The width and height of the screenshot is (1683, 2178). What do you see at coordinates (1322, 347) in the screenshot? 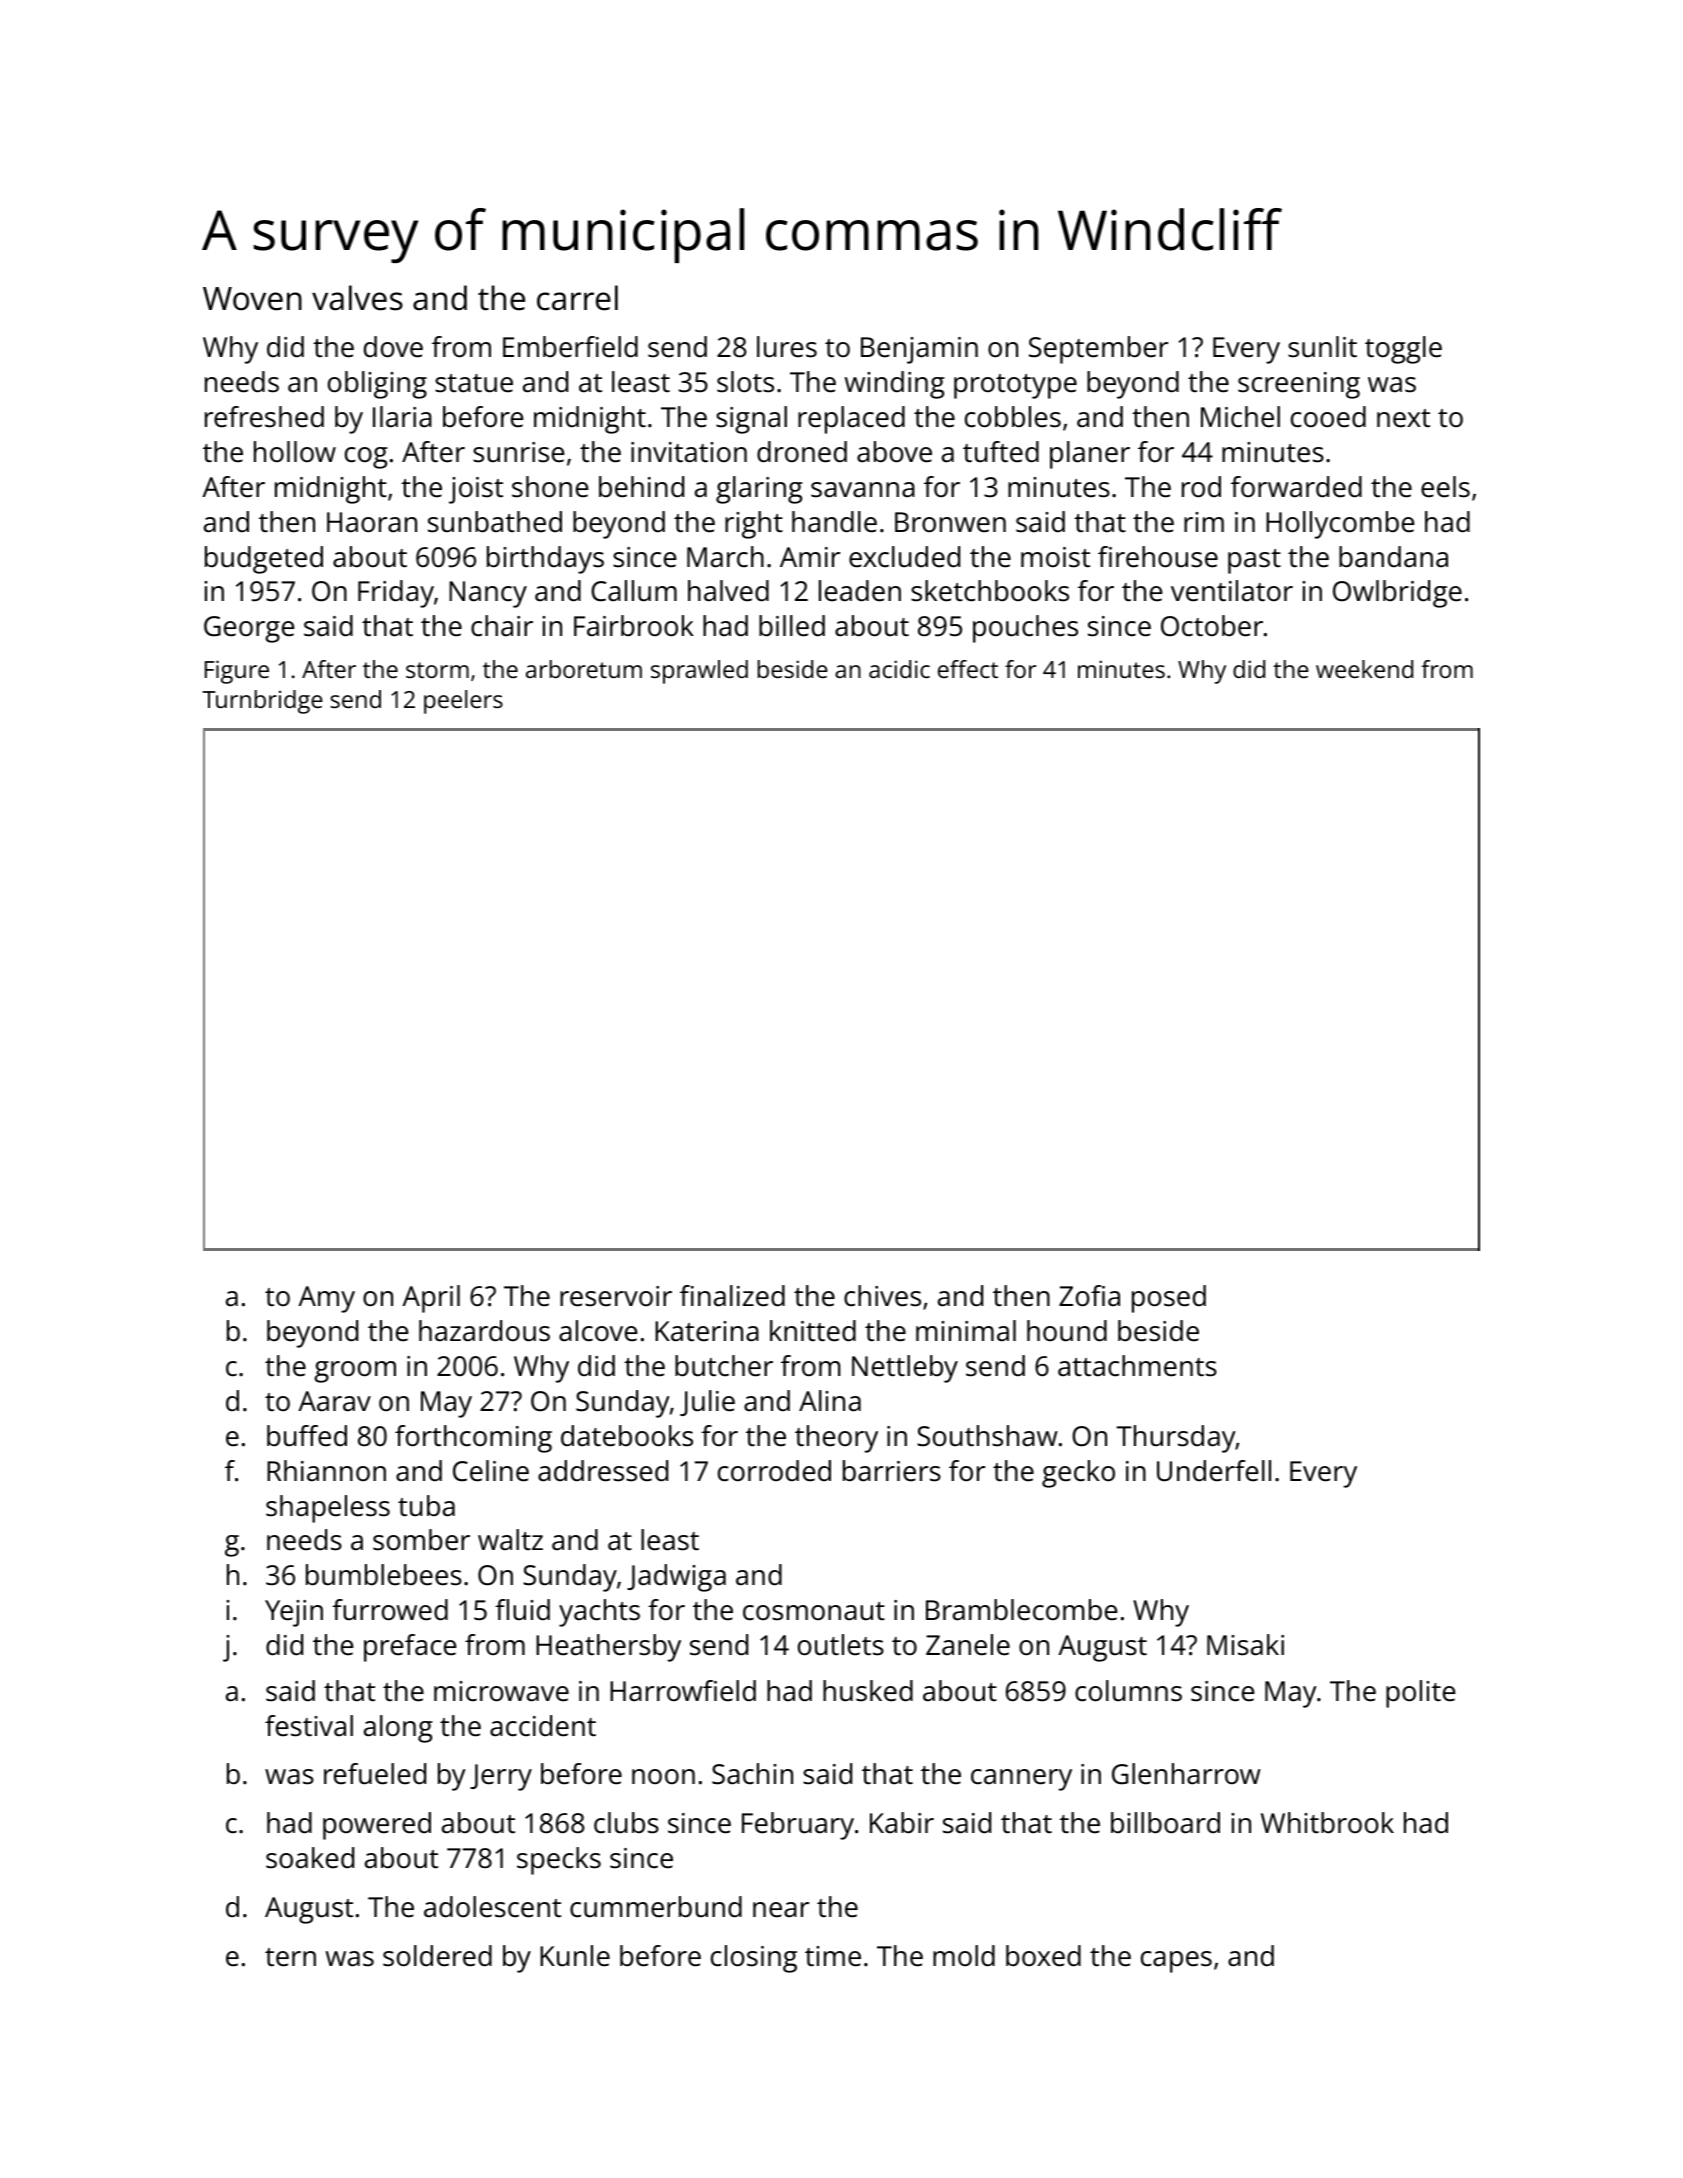
I see `sunlit` at bounding box center [1322, 347].
